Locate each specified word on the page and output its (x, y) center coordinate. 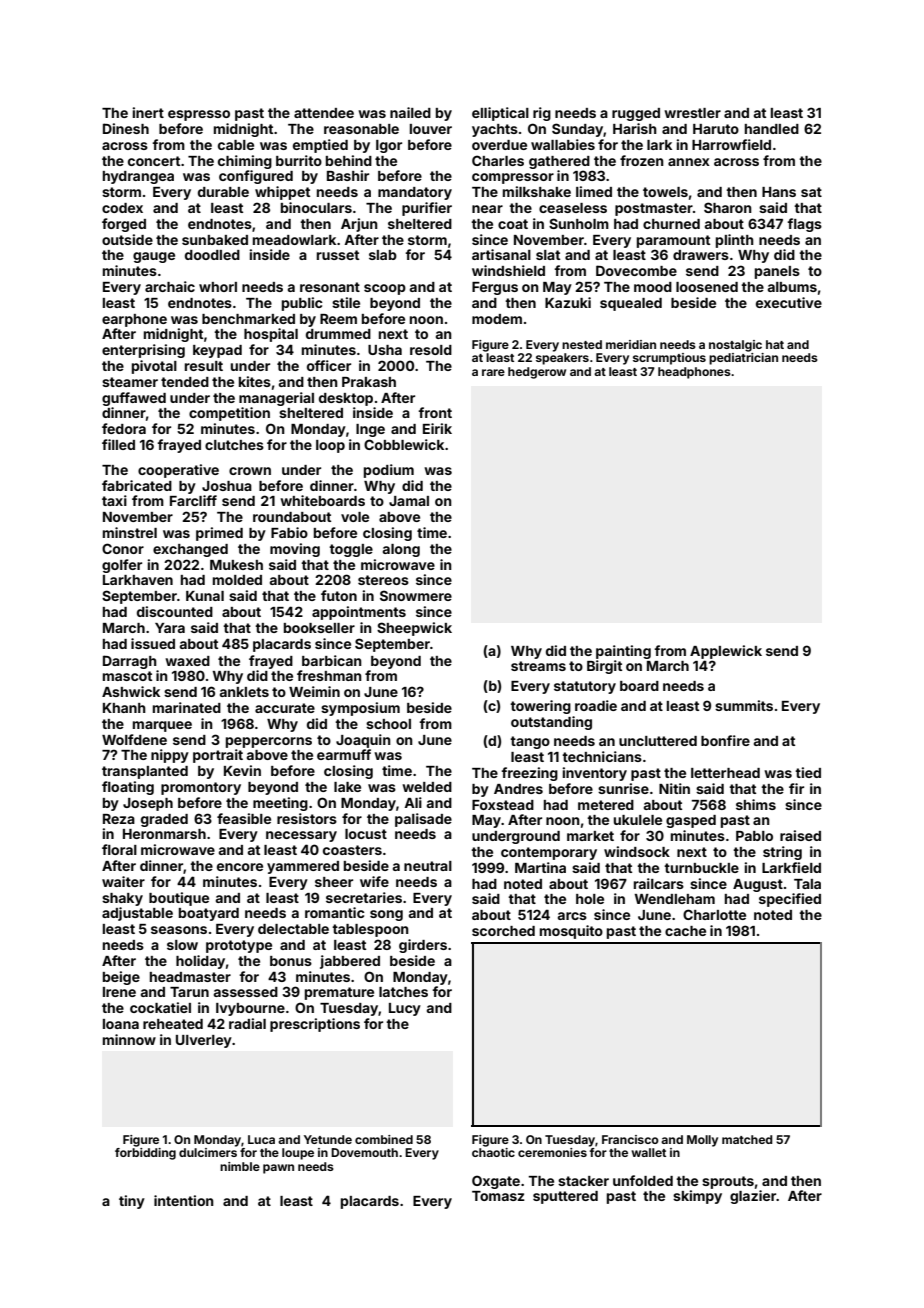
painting (623, 652)
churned (671, 224)
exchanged (190, 550)
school (388, 724)
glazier (753, 1197)
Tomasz (498, 1196)
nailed (410, 112)
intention (184, 1200)
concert (154, 161)
